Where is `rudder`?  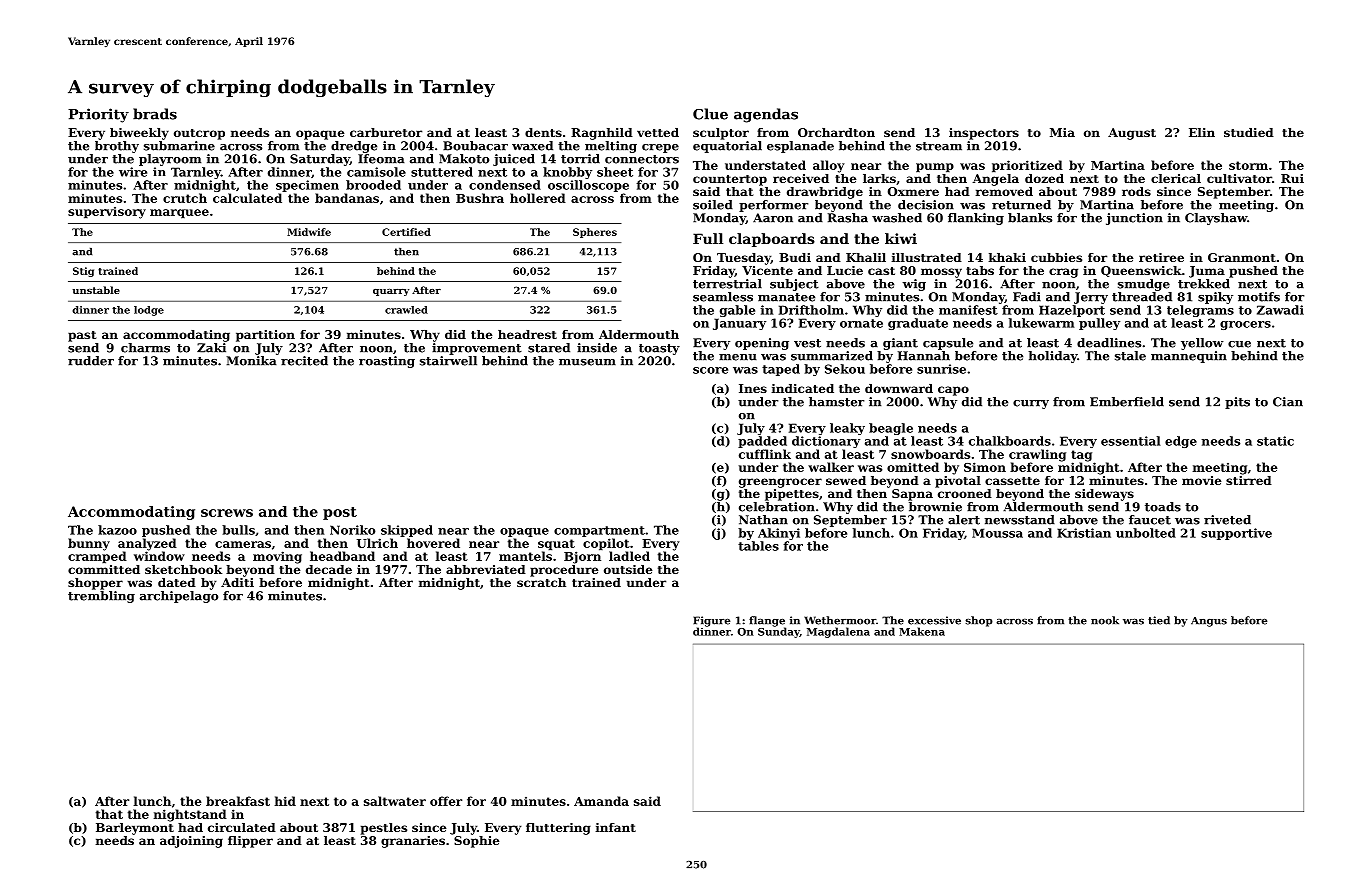 rudder is located at coordinates (91, 361).
